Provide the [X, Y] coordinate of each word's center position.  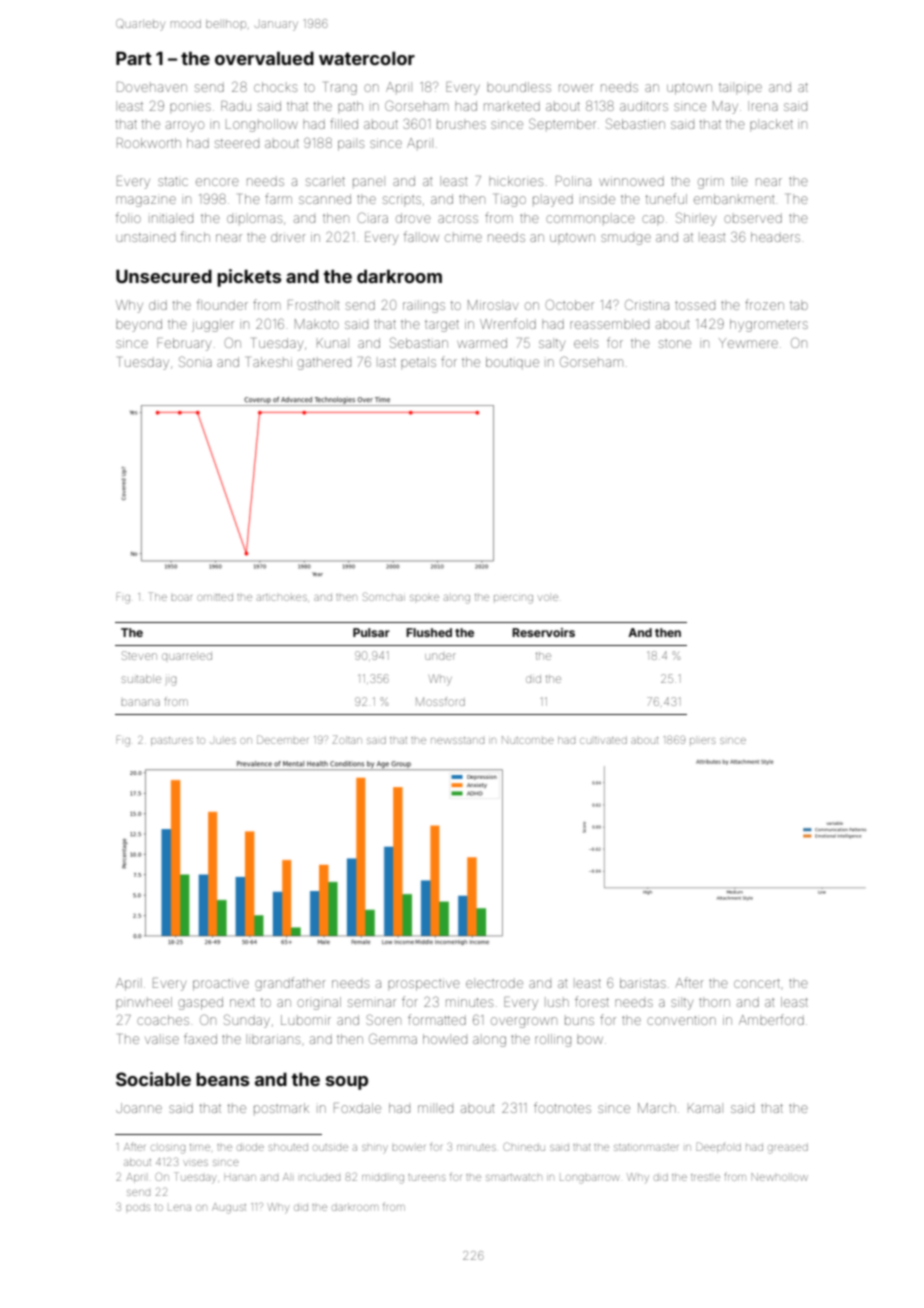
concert [757, 983]
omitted [215, 597]
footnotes [562, 1107]
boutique [512, 363]
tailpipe [740, 88]
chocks [275, 87]
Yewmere [748, 343]
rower [576, 88]
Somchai [384, 596]
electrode [494, 983]
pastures [172, 741]
